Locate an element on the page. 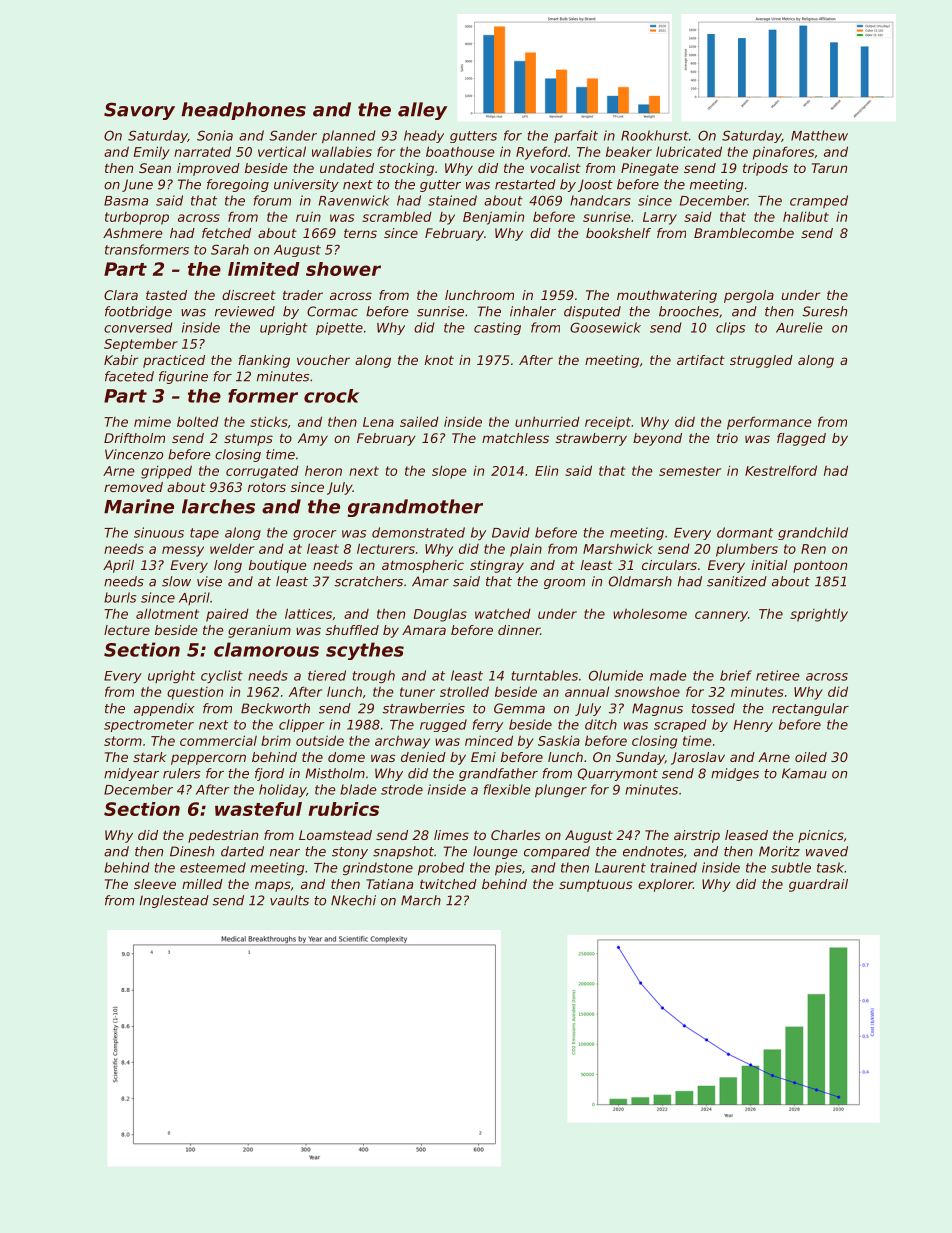 This document has width=952, height=1233. peppercorn is located at coordinates (208, 759).
